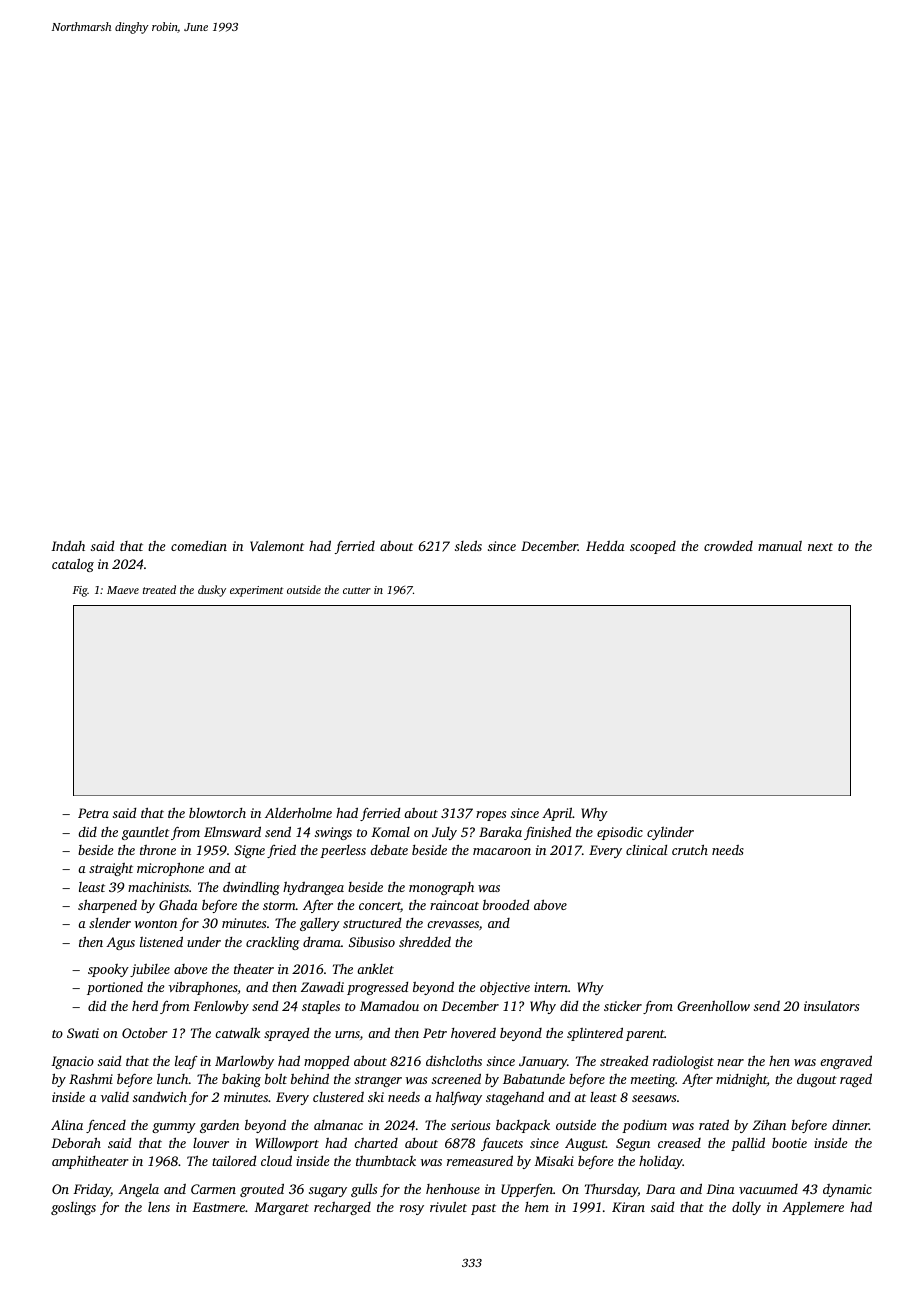 The width and height of the screenshot is (924, 1308). I want to click on Mamadou, so click(389, 1006).
